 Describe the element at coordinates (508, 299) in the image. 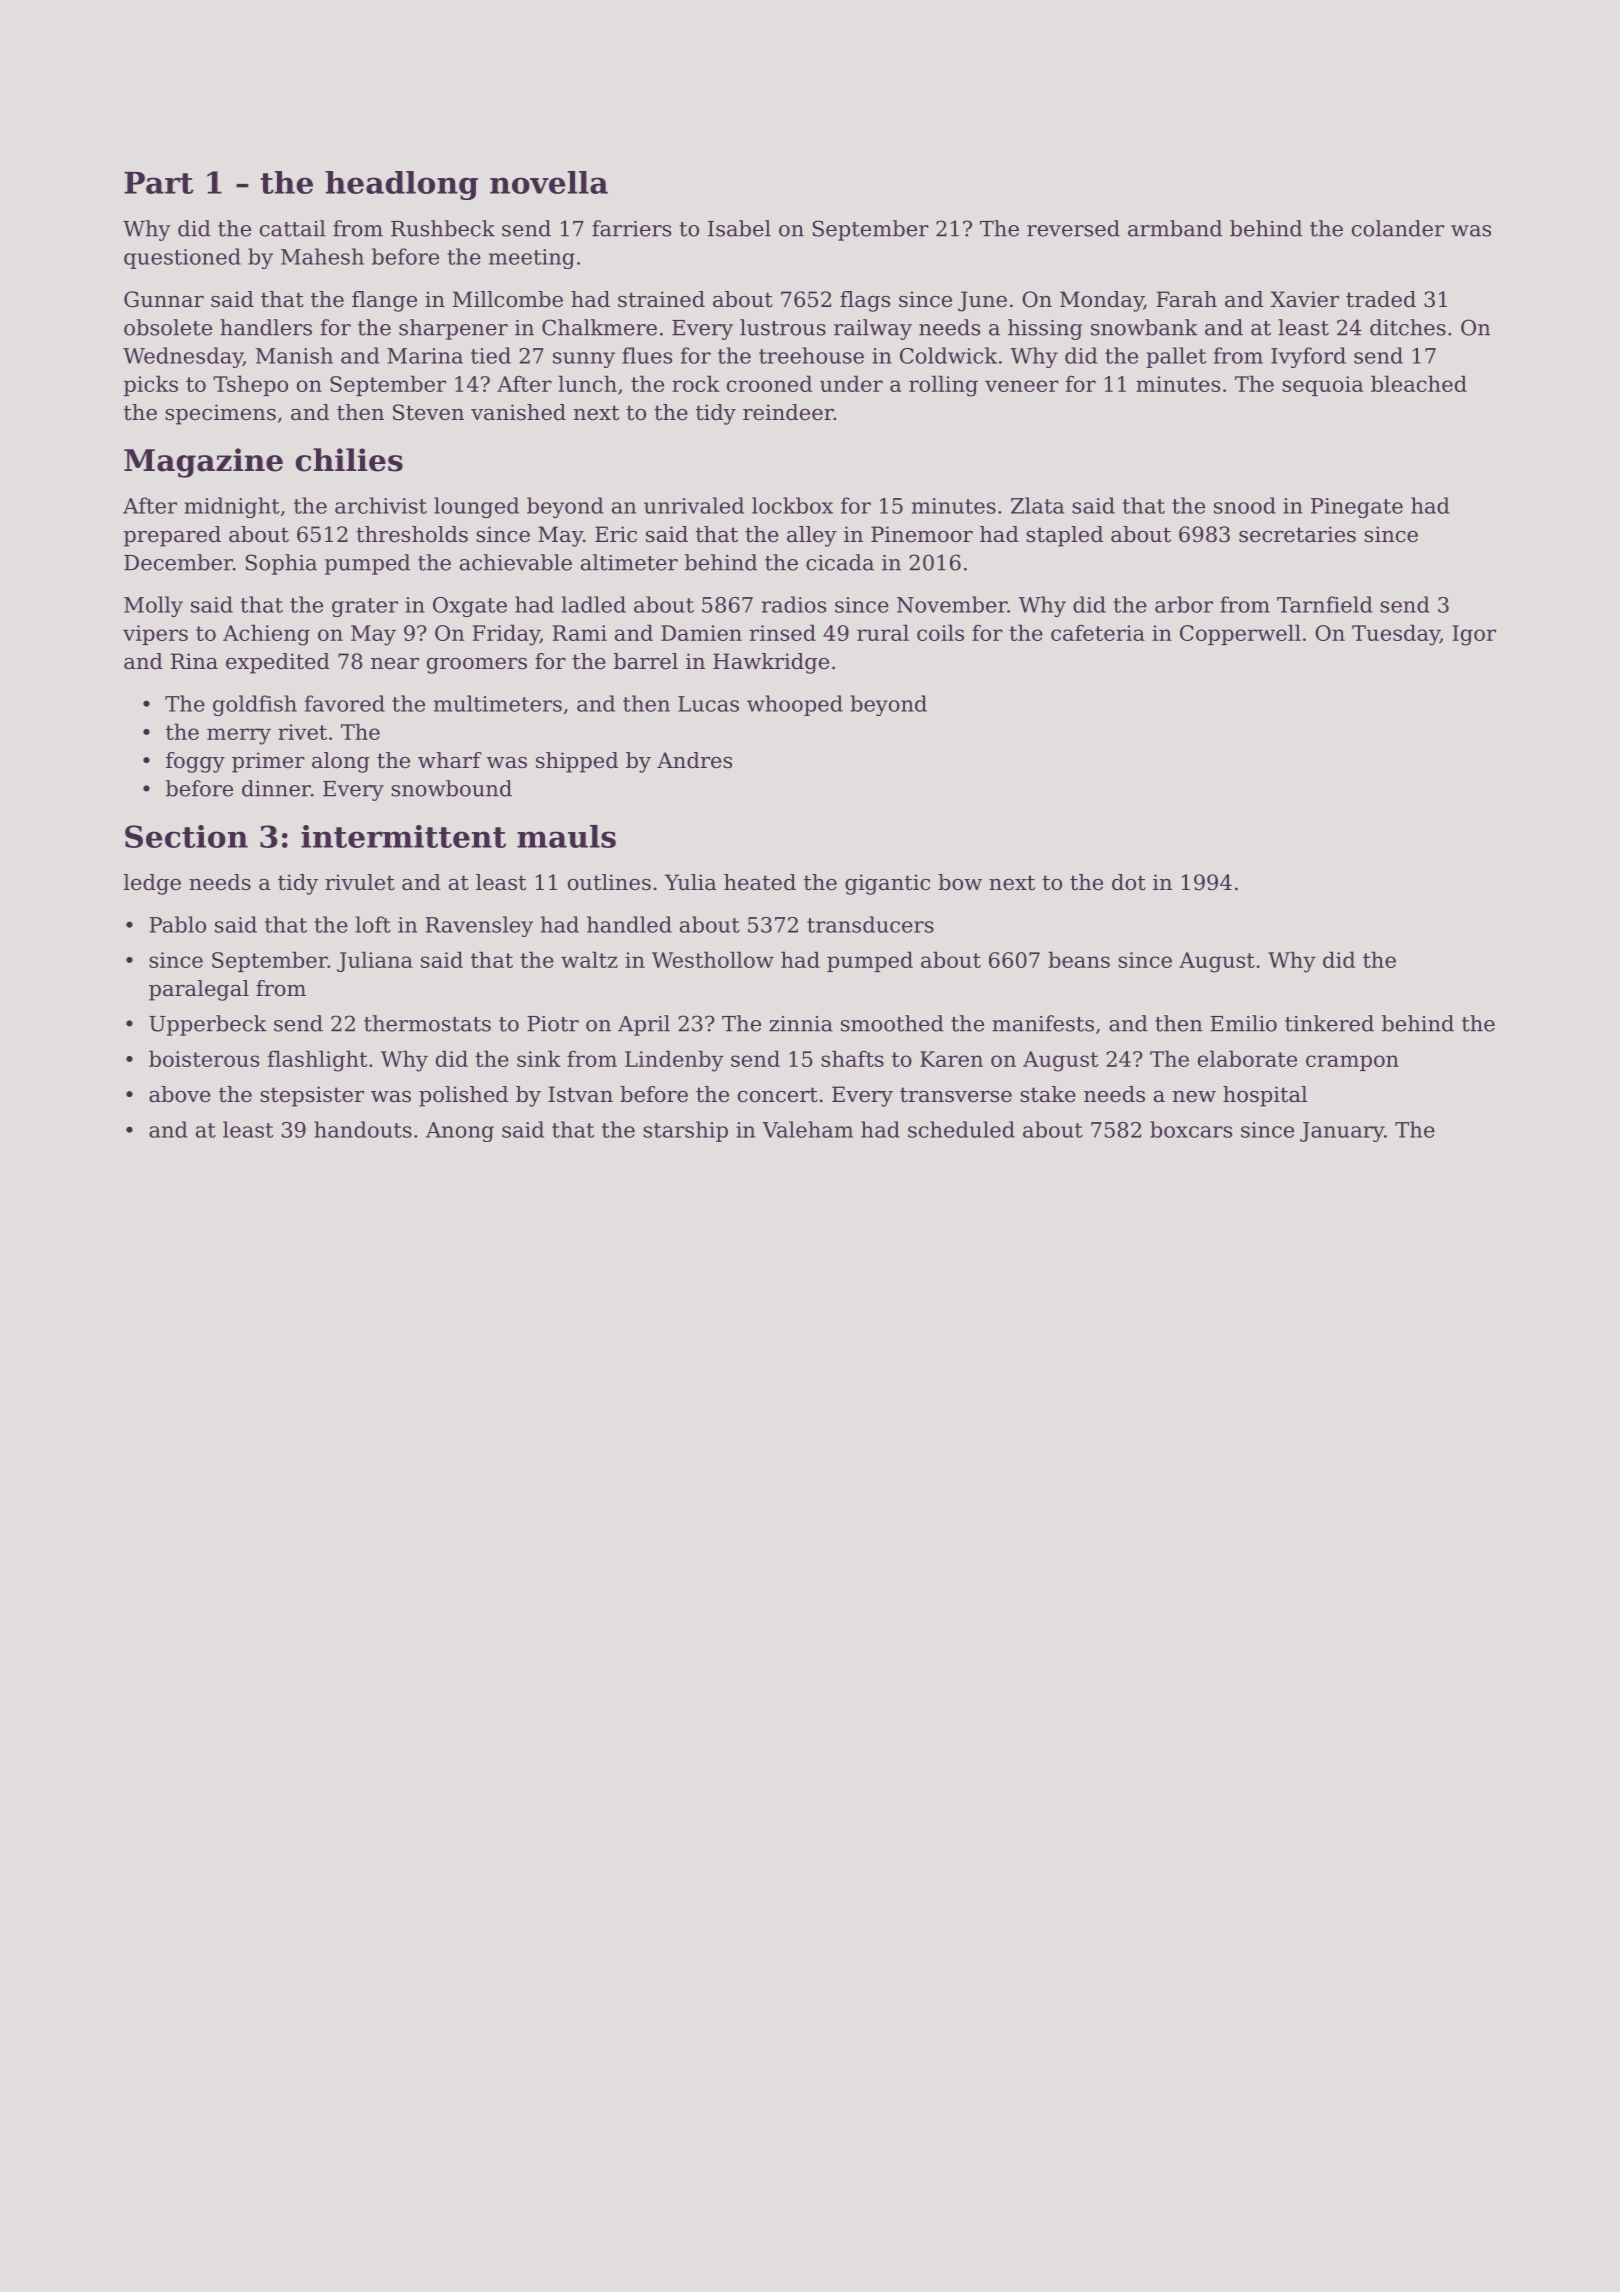

I see `Millcombe` at that location.
